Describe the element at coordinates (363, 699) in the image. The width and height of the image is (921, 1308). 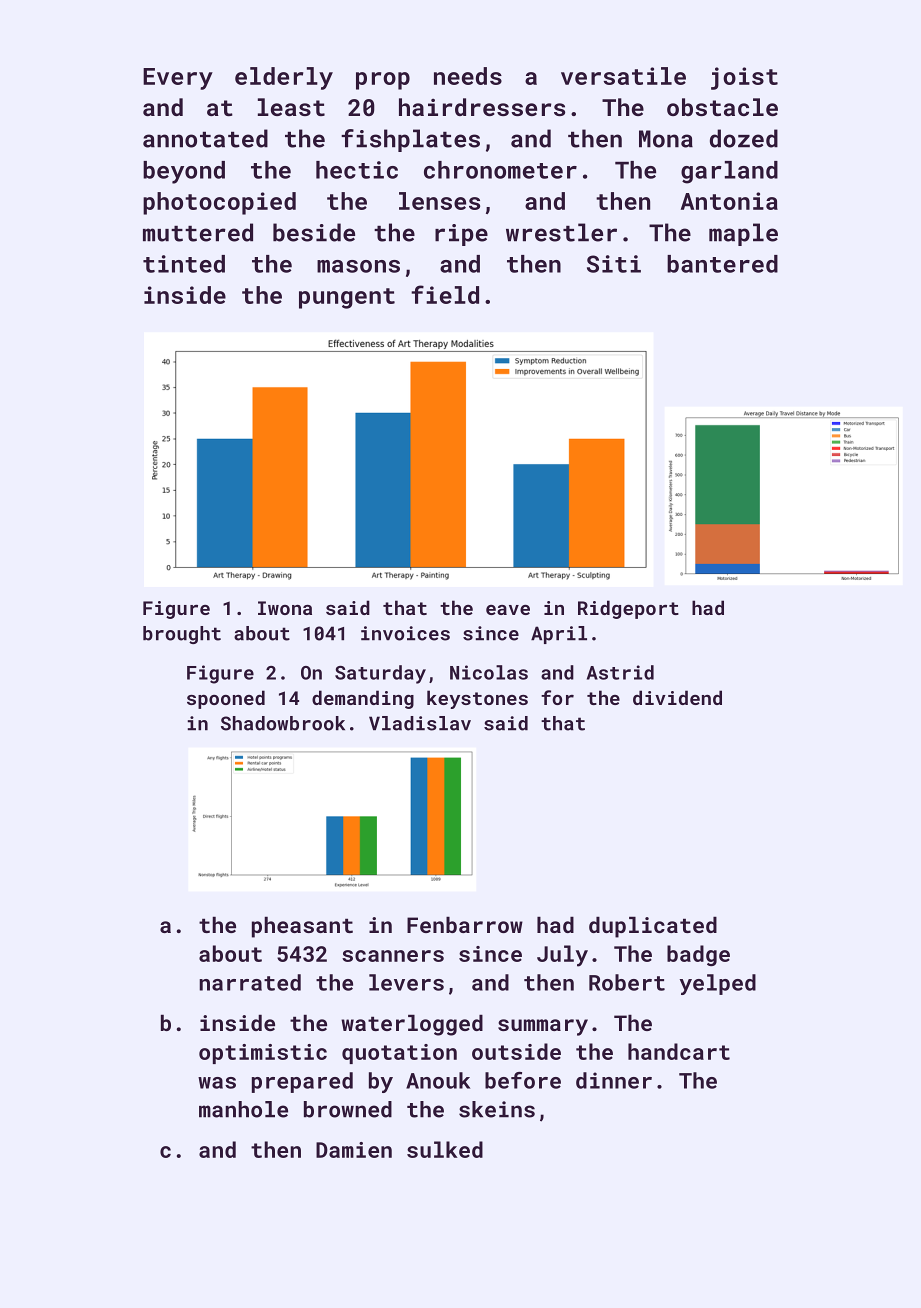
I see `demanding` at that location.
